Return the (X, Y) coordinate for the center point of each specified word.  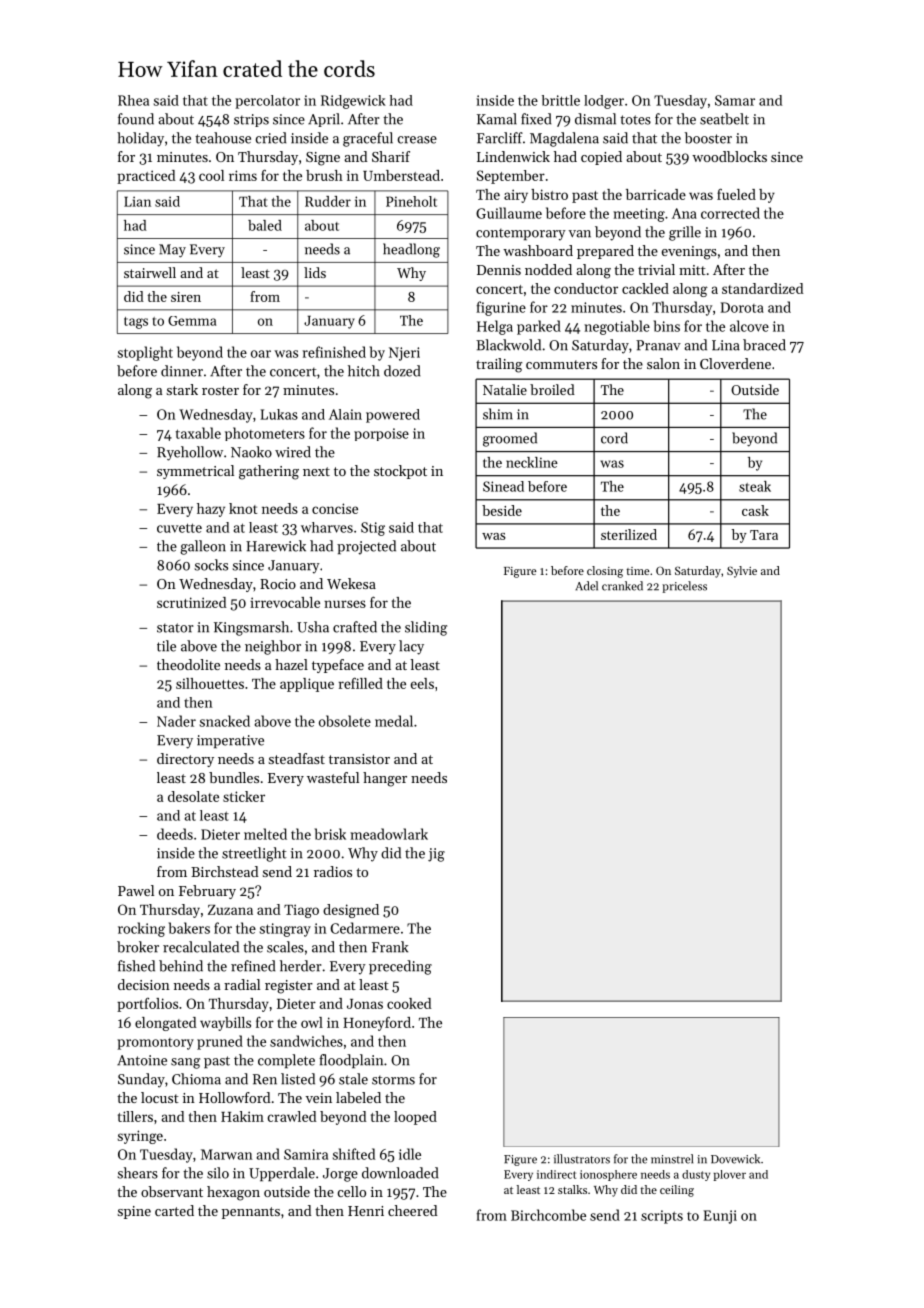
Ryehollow (190, 453)
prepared (605, 252)
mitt (692, 270)
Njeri (404, 354)
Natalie (505, 389)
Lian (137, 201)
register (289, 987)
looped (415, 1118)
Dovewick (735, 1159)
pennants (251, 1213)
